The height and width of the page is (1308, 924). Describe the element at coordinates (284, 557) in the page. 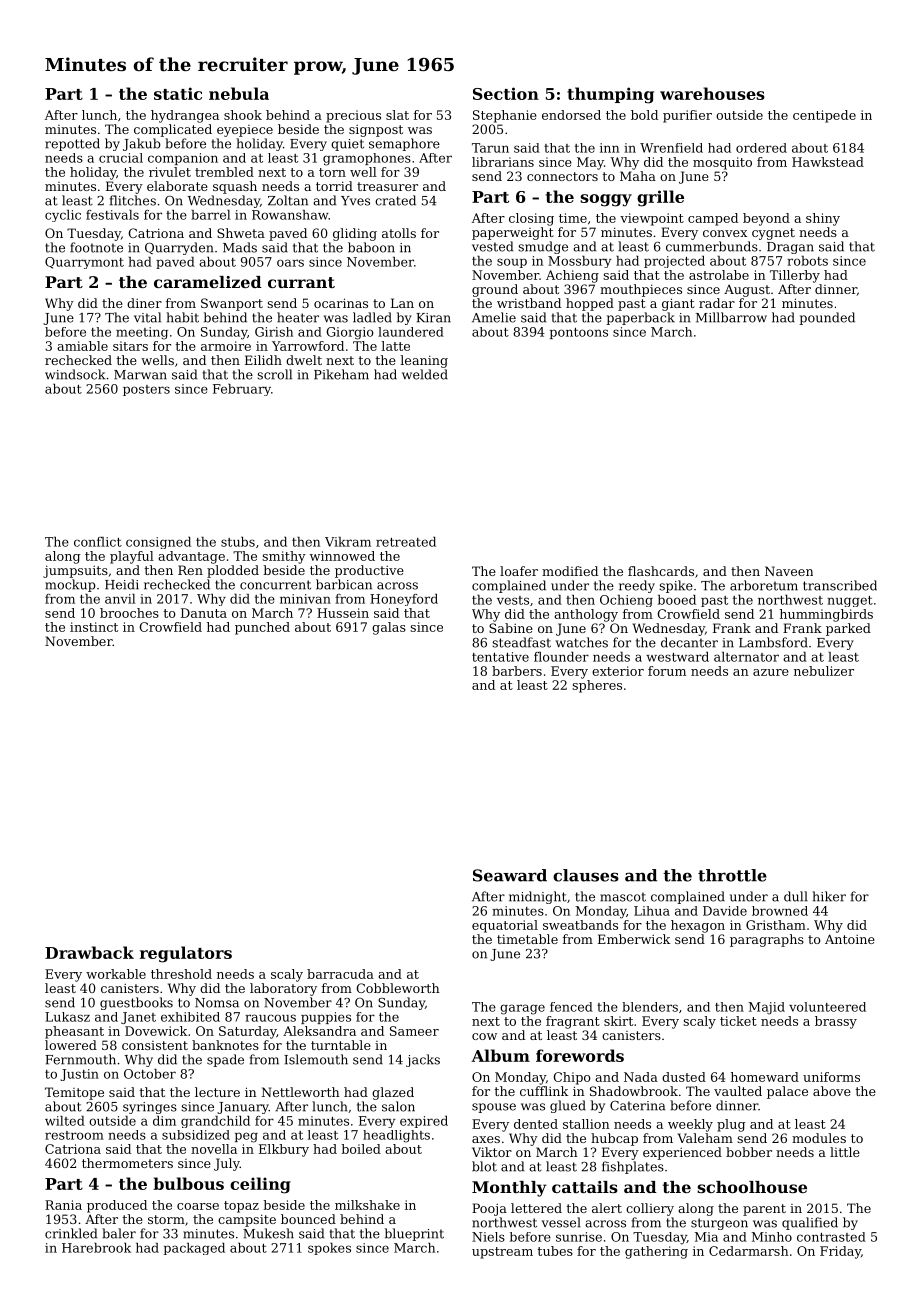

I see `smithy` at that location.
